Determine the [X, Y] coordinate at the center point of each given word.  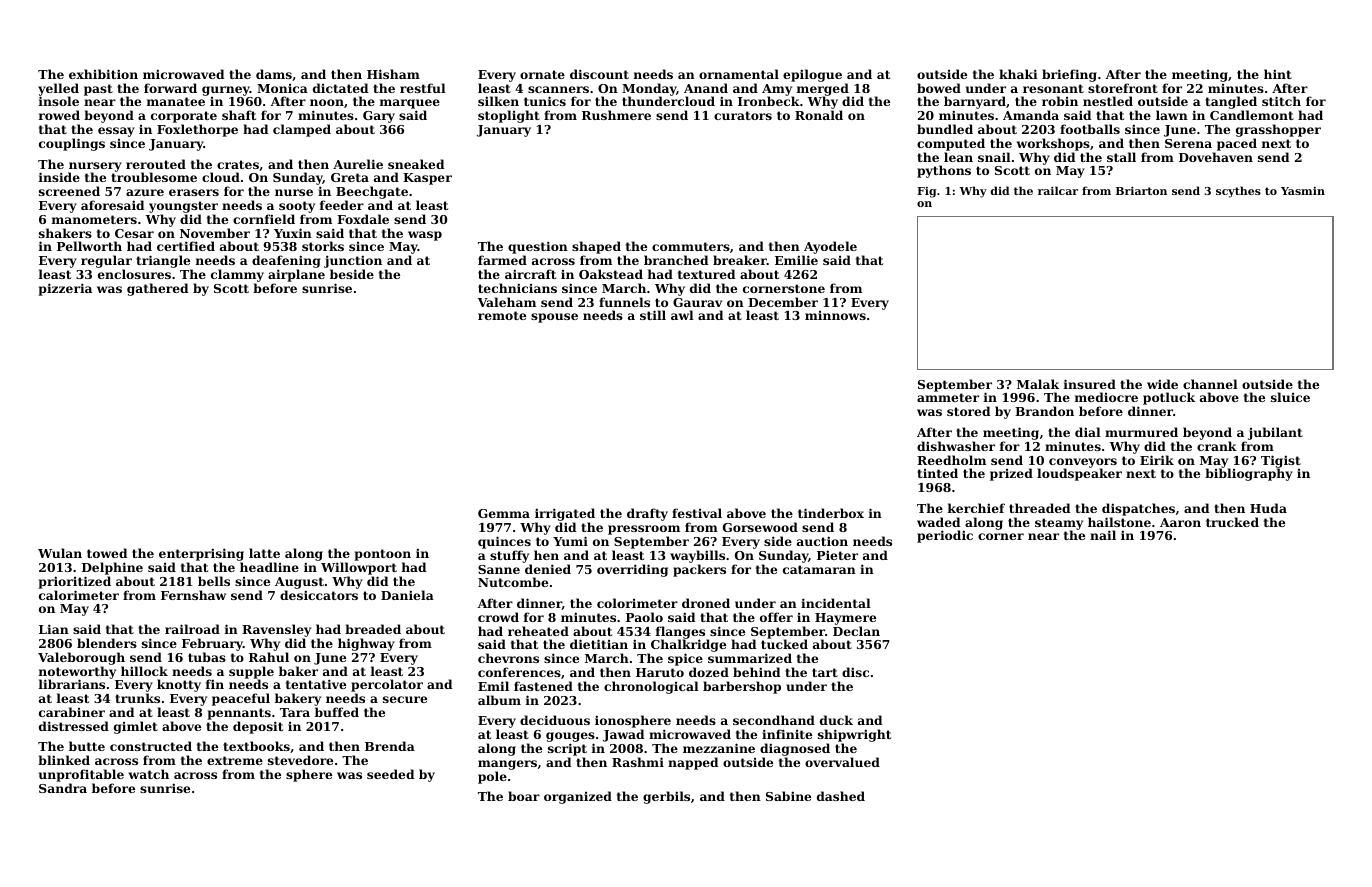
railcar [1058, 190]
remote [502, 315]
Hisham [393, 74]
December [783, 302]
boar [524, 796]
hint [1278, 74]
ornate [542, 74]
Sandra [63, 788]
